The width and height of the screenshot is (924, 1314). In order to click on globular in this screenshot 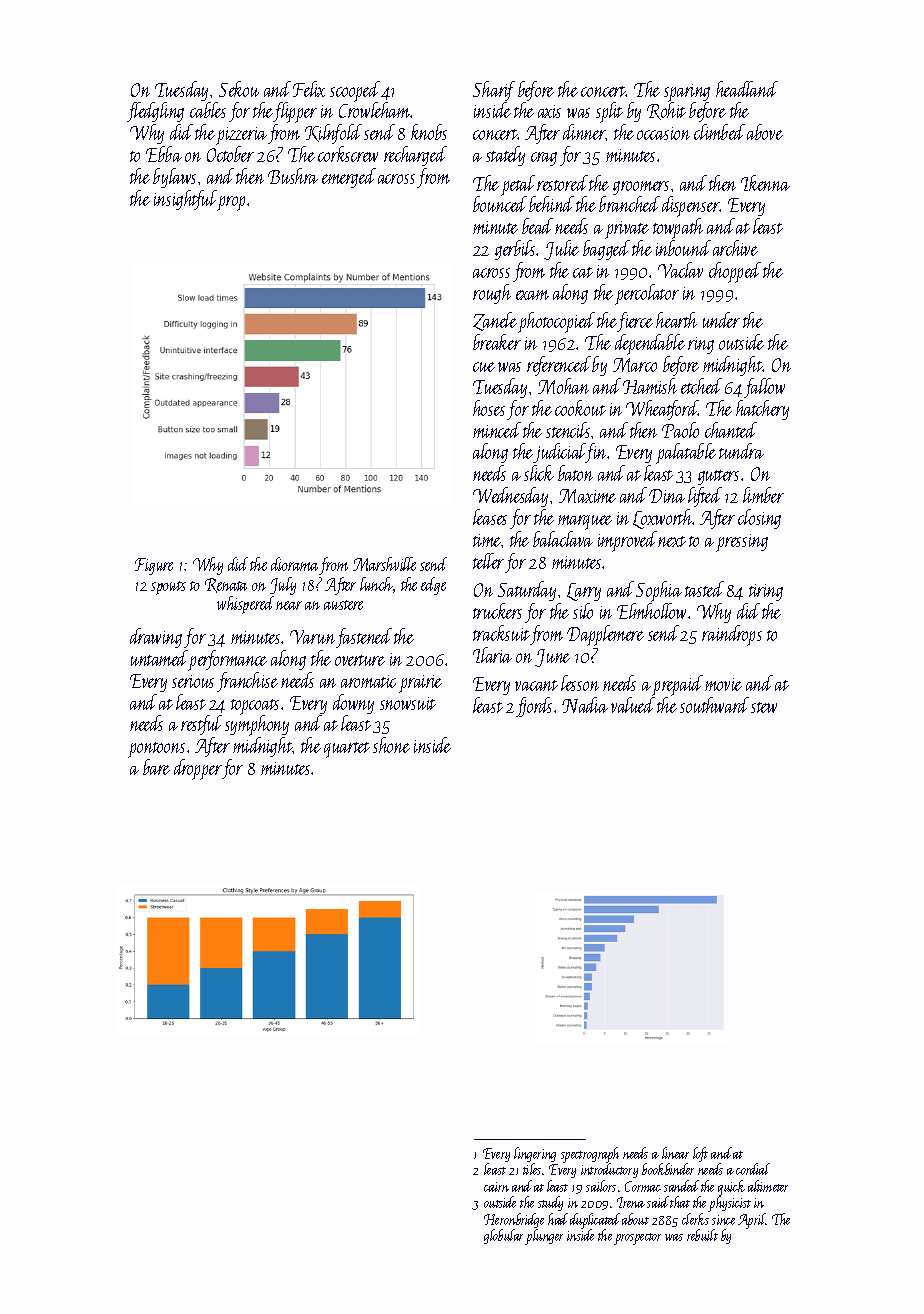, I will do `click(505, 1237)`.
